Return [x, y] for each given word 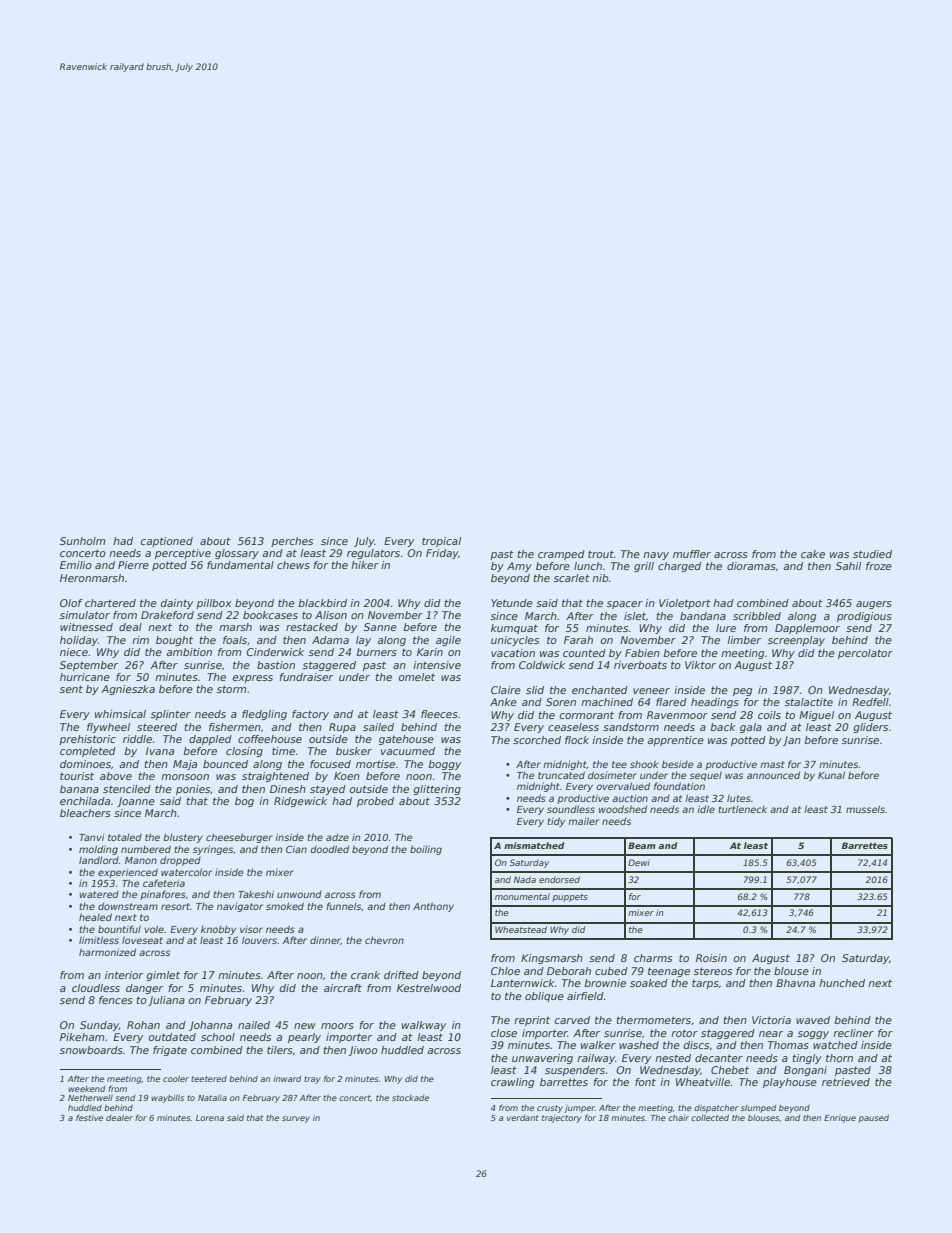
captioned [167, 542]
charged [679, 567]
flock [577, 740]
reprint [532, 1021]
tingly [807, 1059]
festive [89, 1117]
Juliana [166, 1001]
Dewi [639, 862]
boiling [426, 850]
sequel [706, 776]
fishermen [235, 727]
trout [601, 554]
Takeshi [256, 894]
